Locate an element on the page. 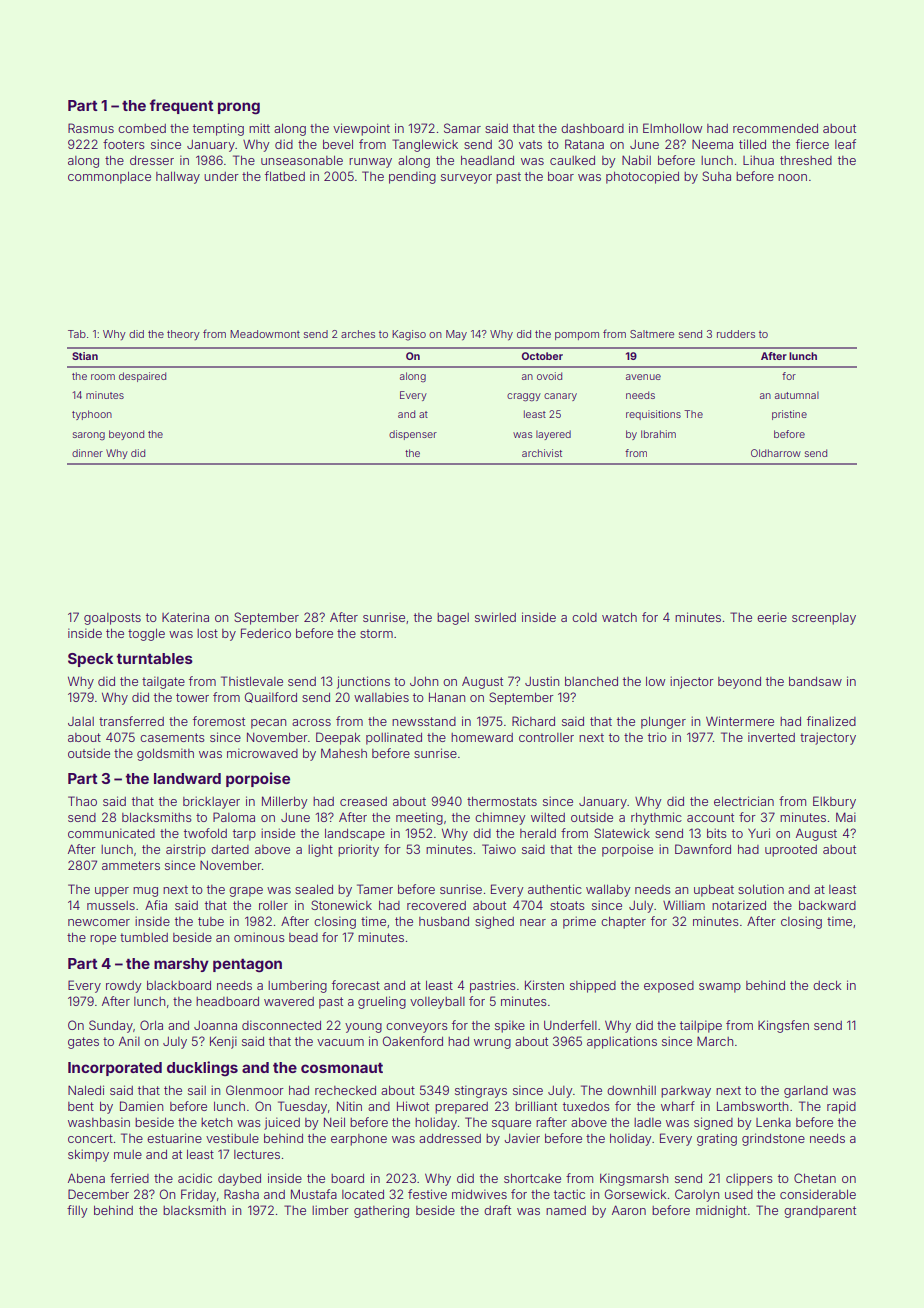 This page has height=1308, width=924. autumnal is located at coordinates (797, 395).
